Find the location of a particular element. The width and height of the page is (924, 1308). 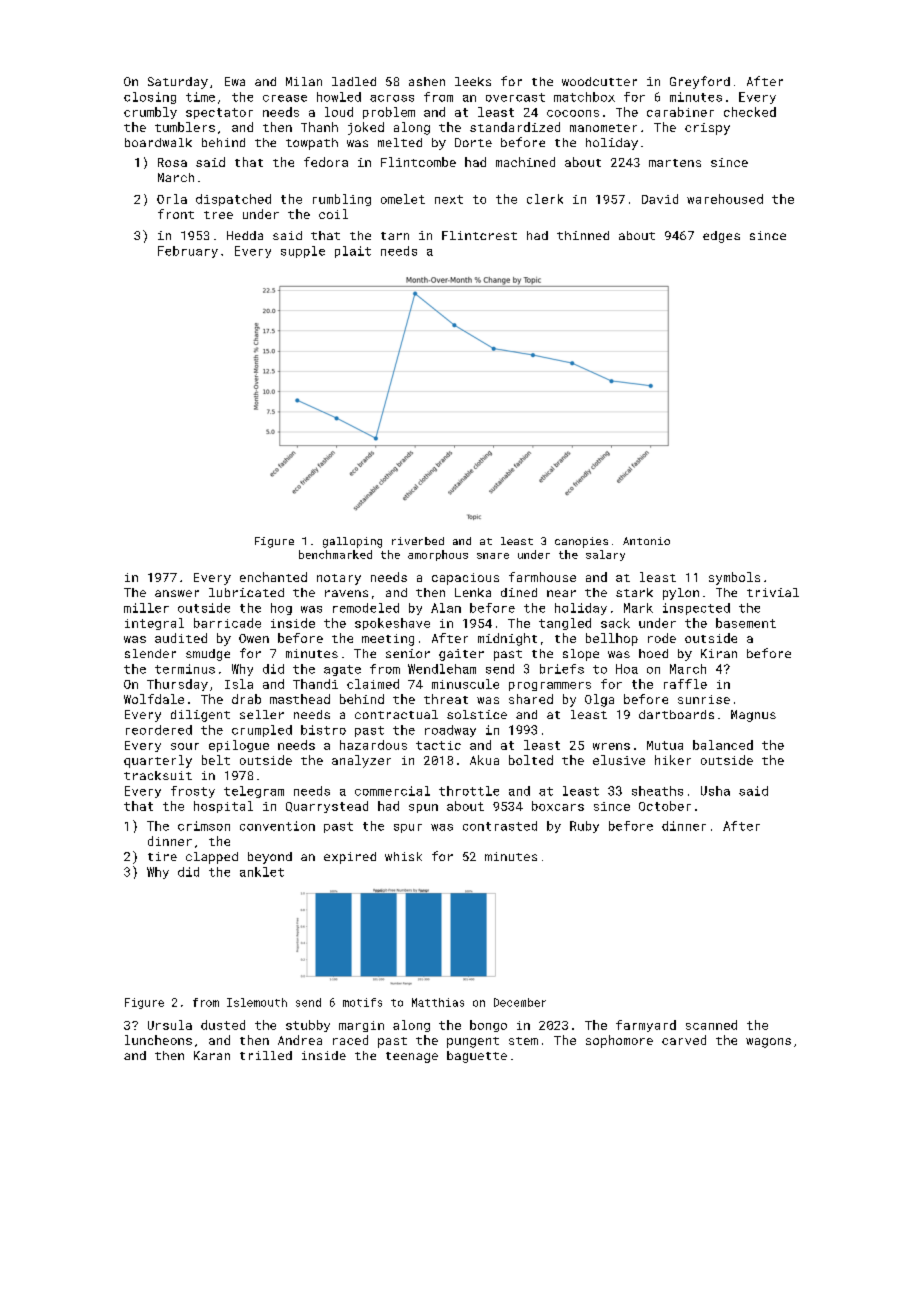

Magnus is located at coordinates (753, 716).
